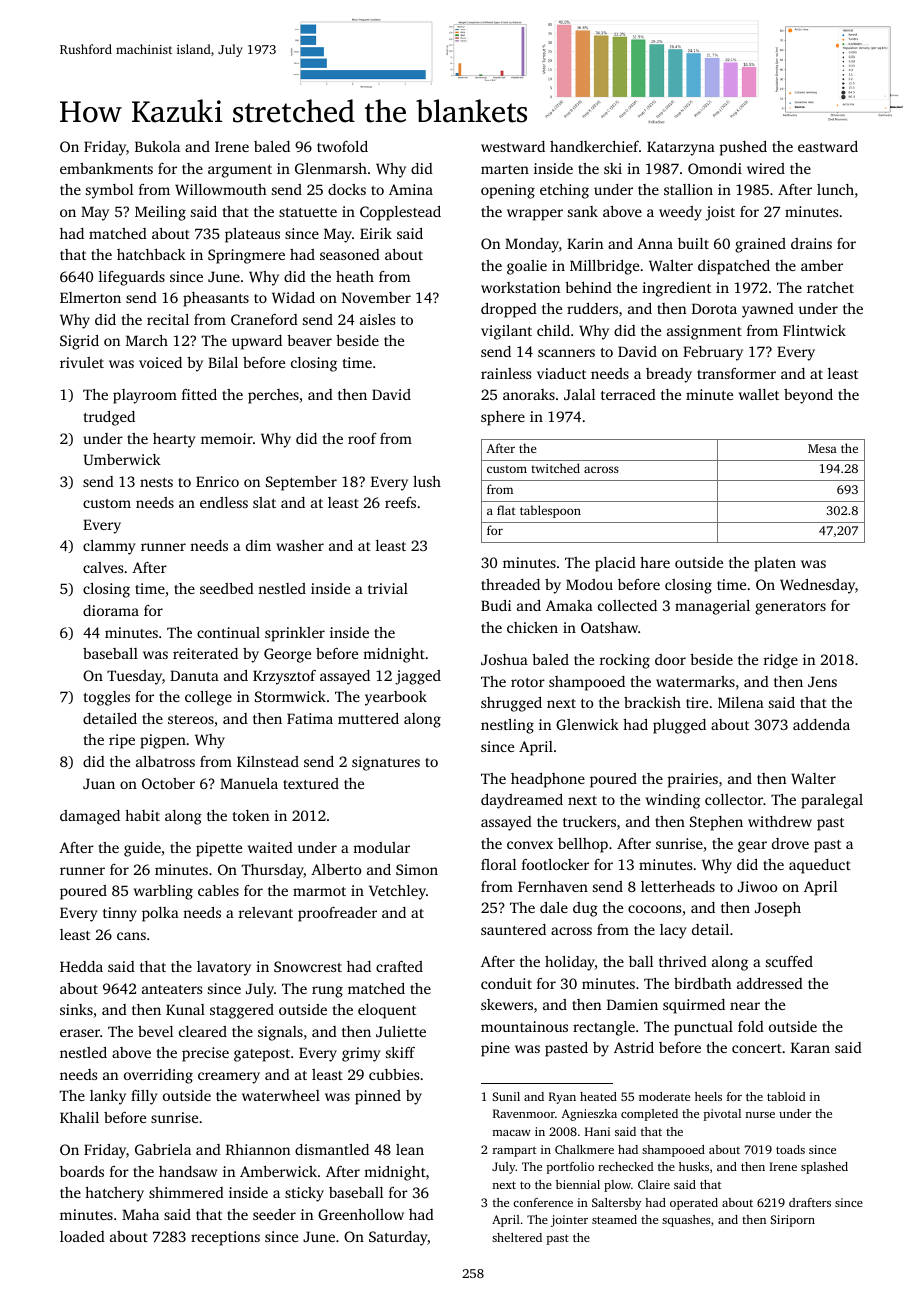 Image resolution: width=924 pixels, height=1314 pixels. What do you see at coordinates (517, 1237) in the screenshot?
I see `sheltered` at bounding box center [517, 1237].
